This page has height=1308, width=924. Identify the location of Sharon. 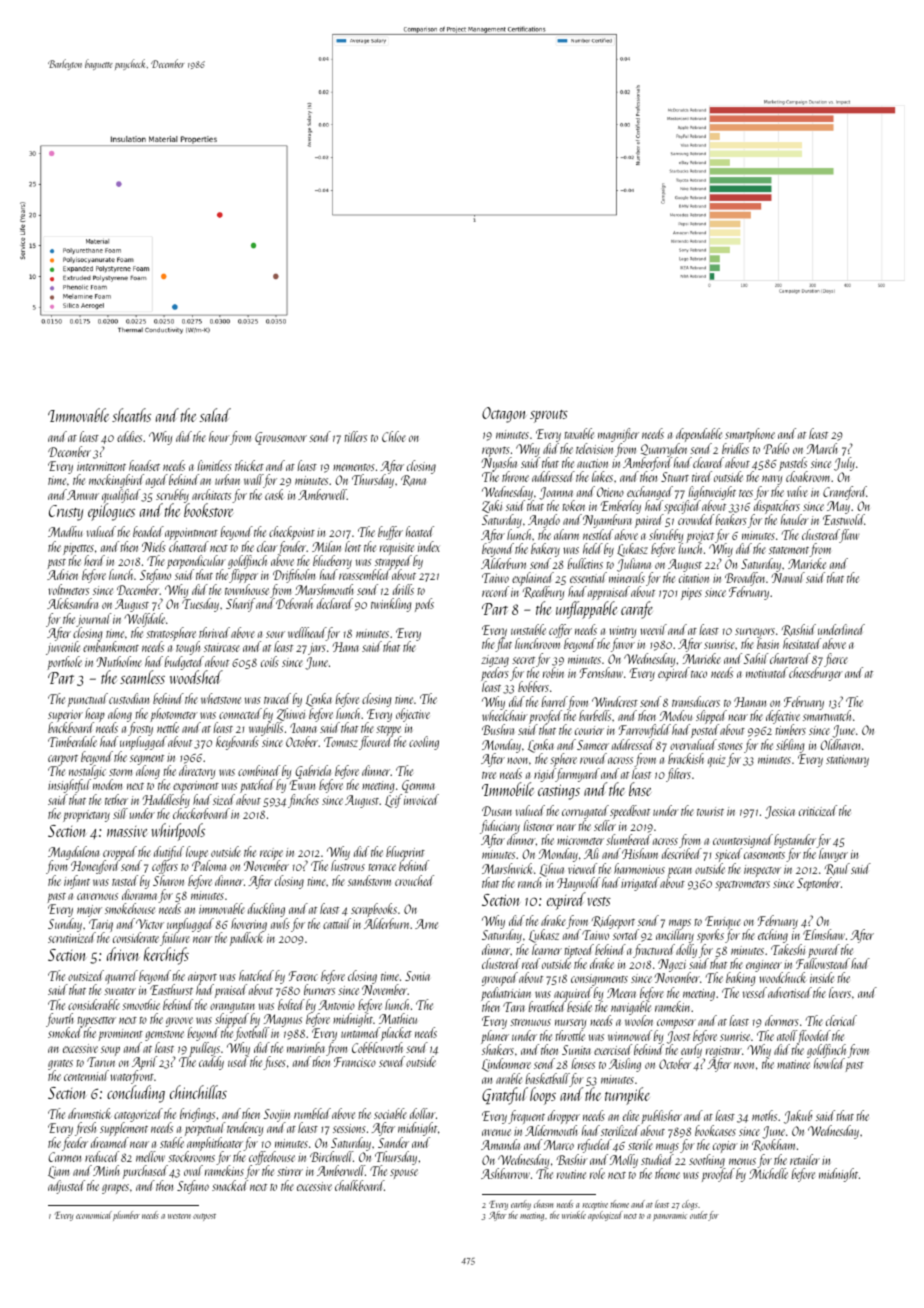
(168, 880).
